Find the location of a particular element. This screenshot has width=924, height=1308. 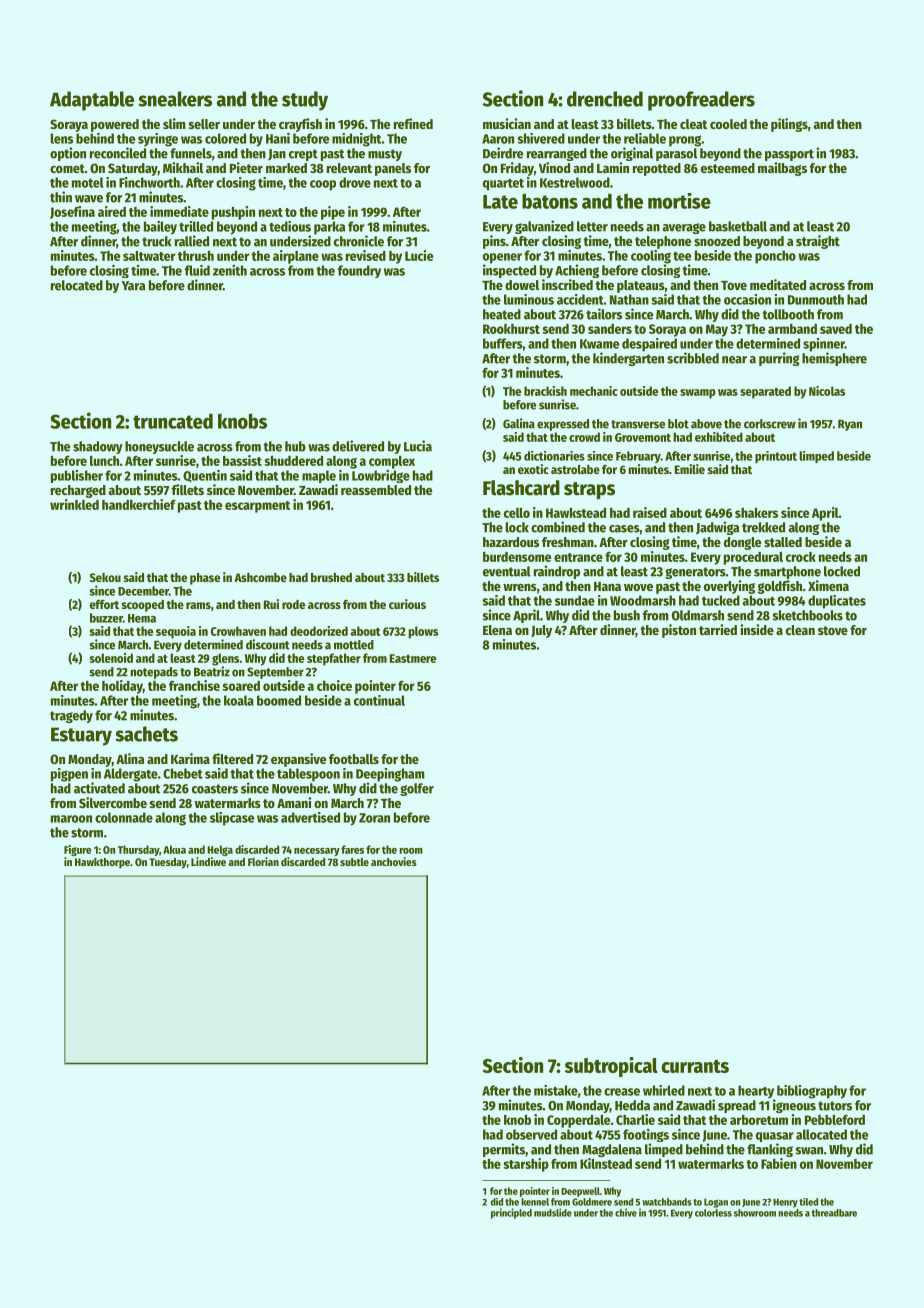

kennel is located at coordinates (535, 1202).
